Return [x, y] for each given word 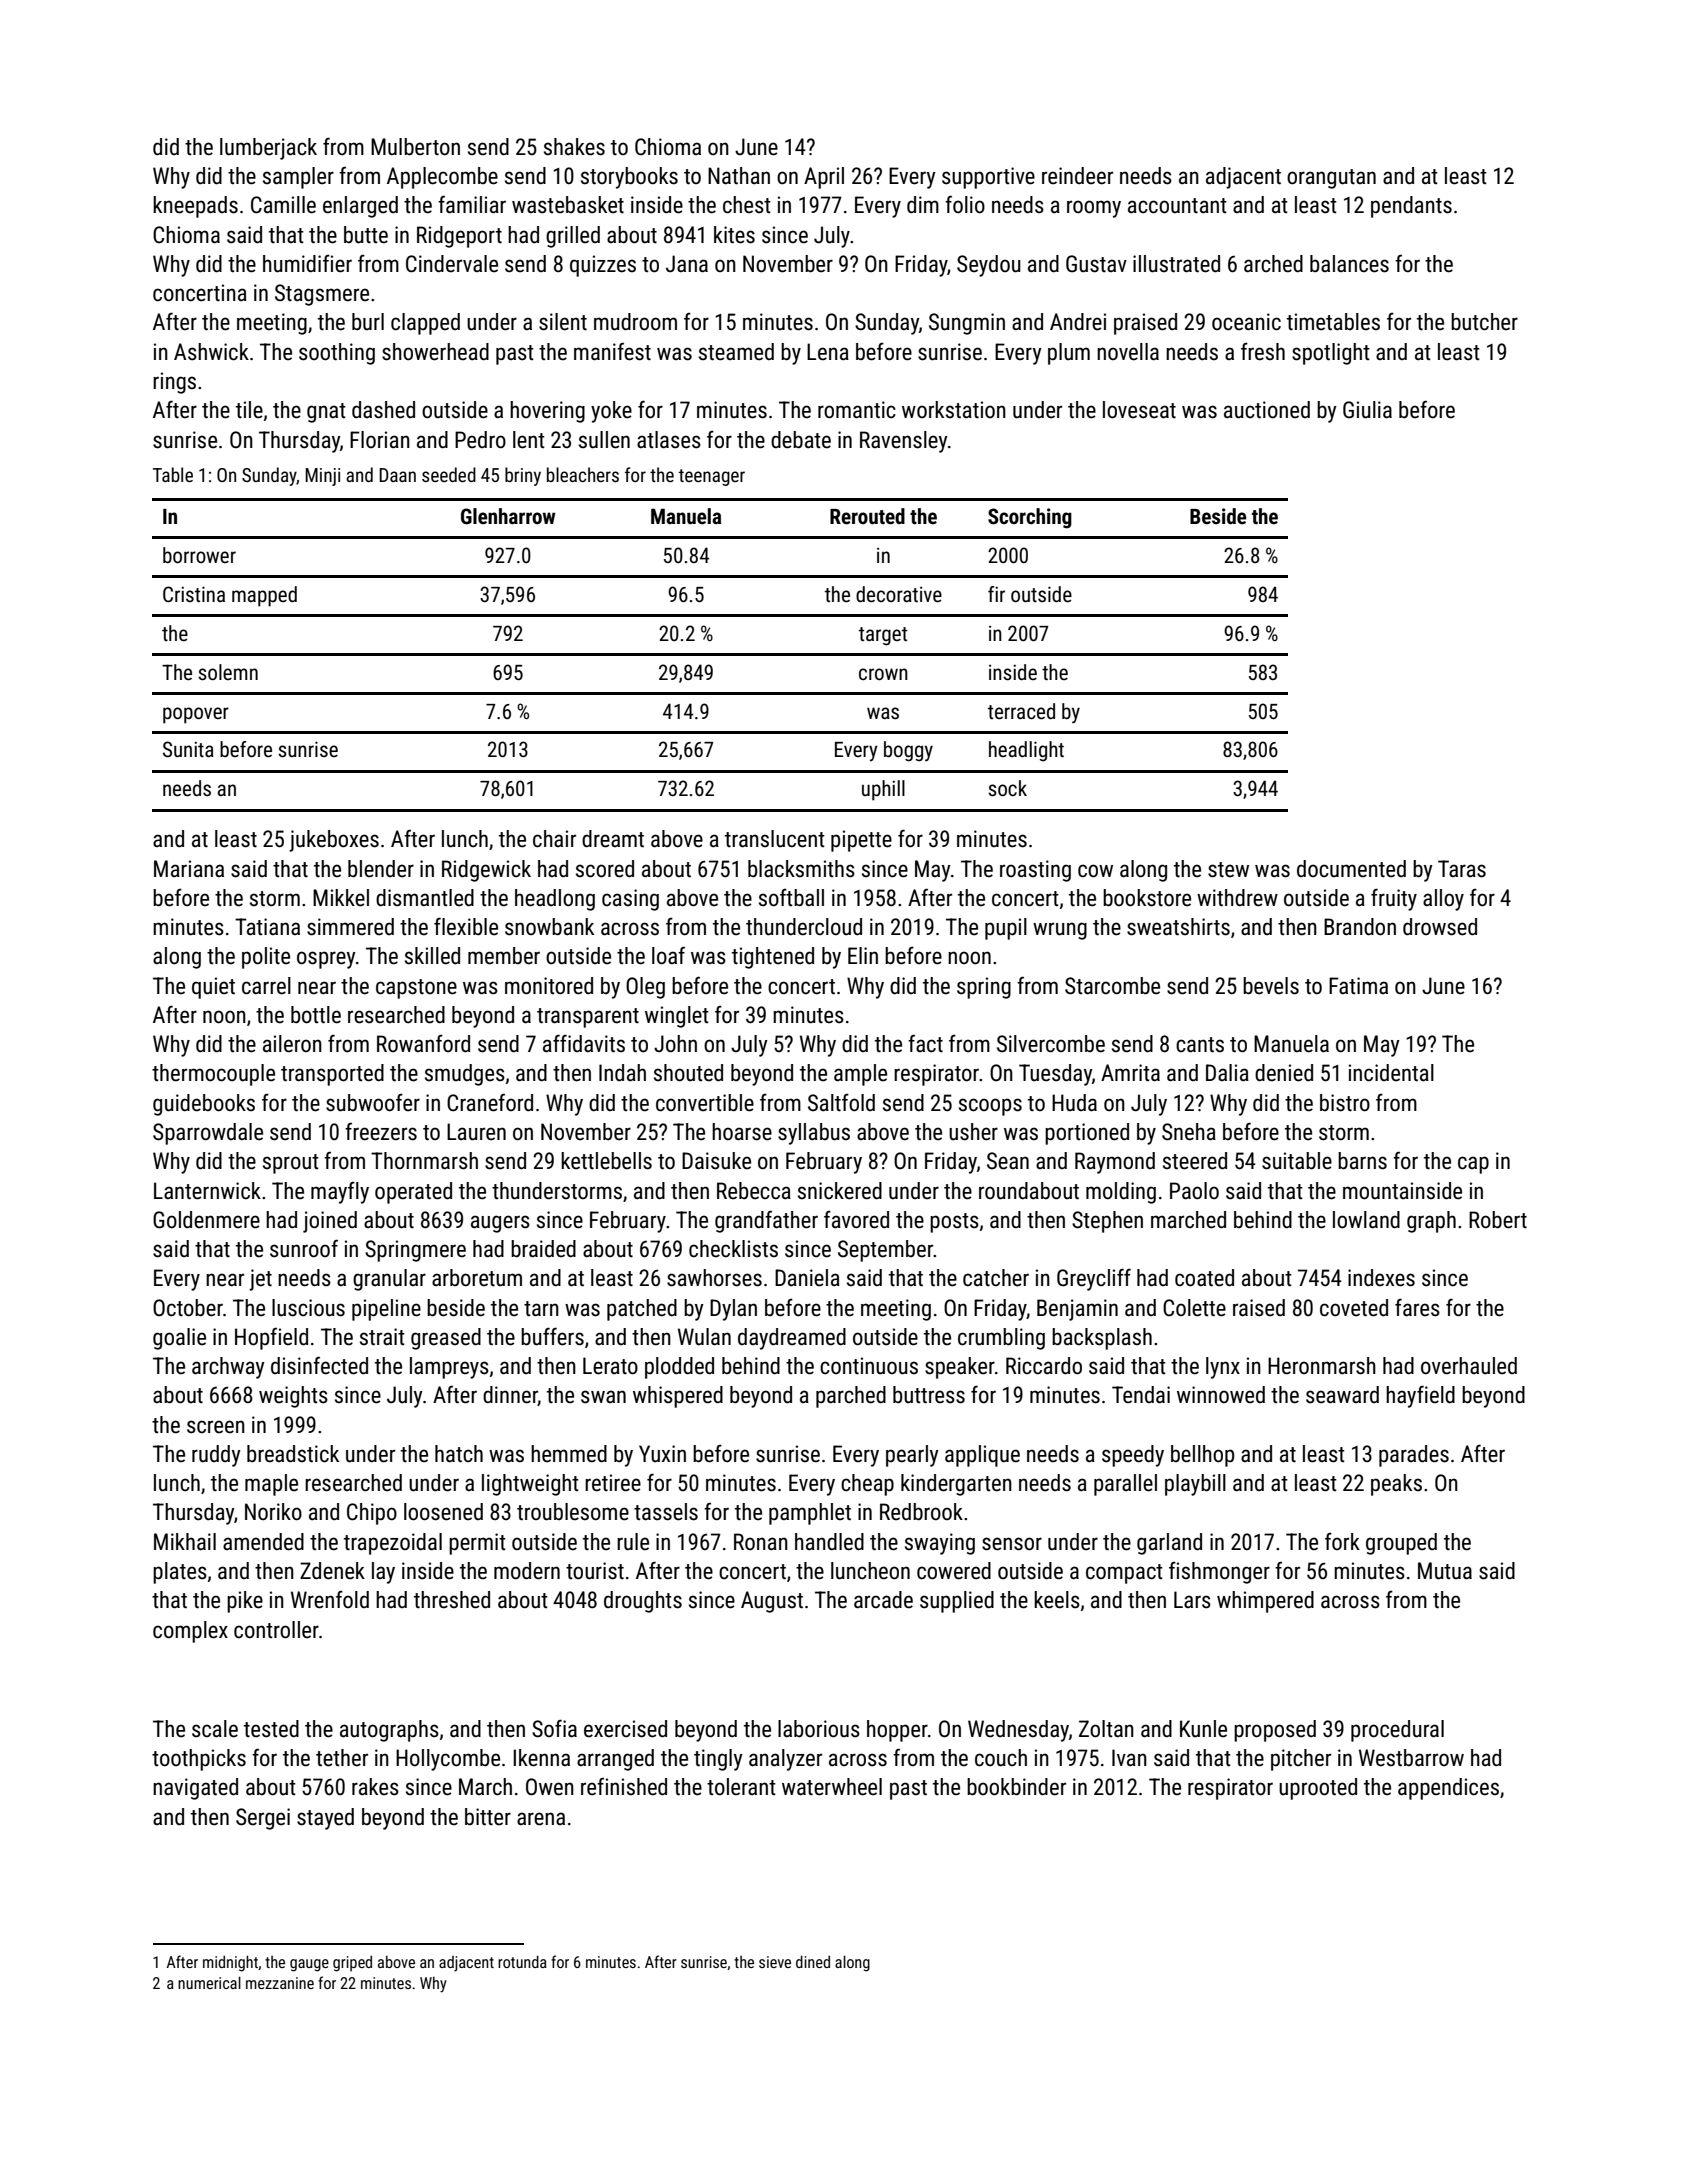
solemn [228, 672]
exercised [625, 1729]
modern [527, 1571]
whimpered [1265, 1602]
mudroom [635, 322]
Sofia [554, 1728]
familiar [472, 204]
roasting [1035, 871]
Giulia [1367, 410]
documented [1351, 869]
